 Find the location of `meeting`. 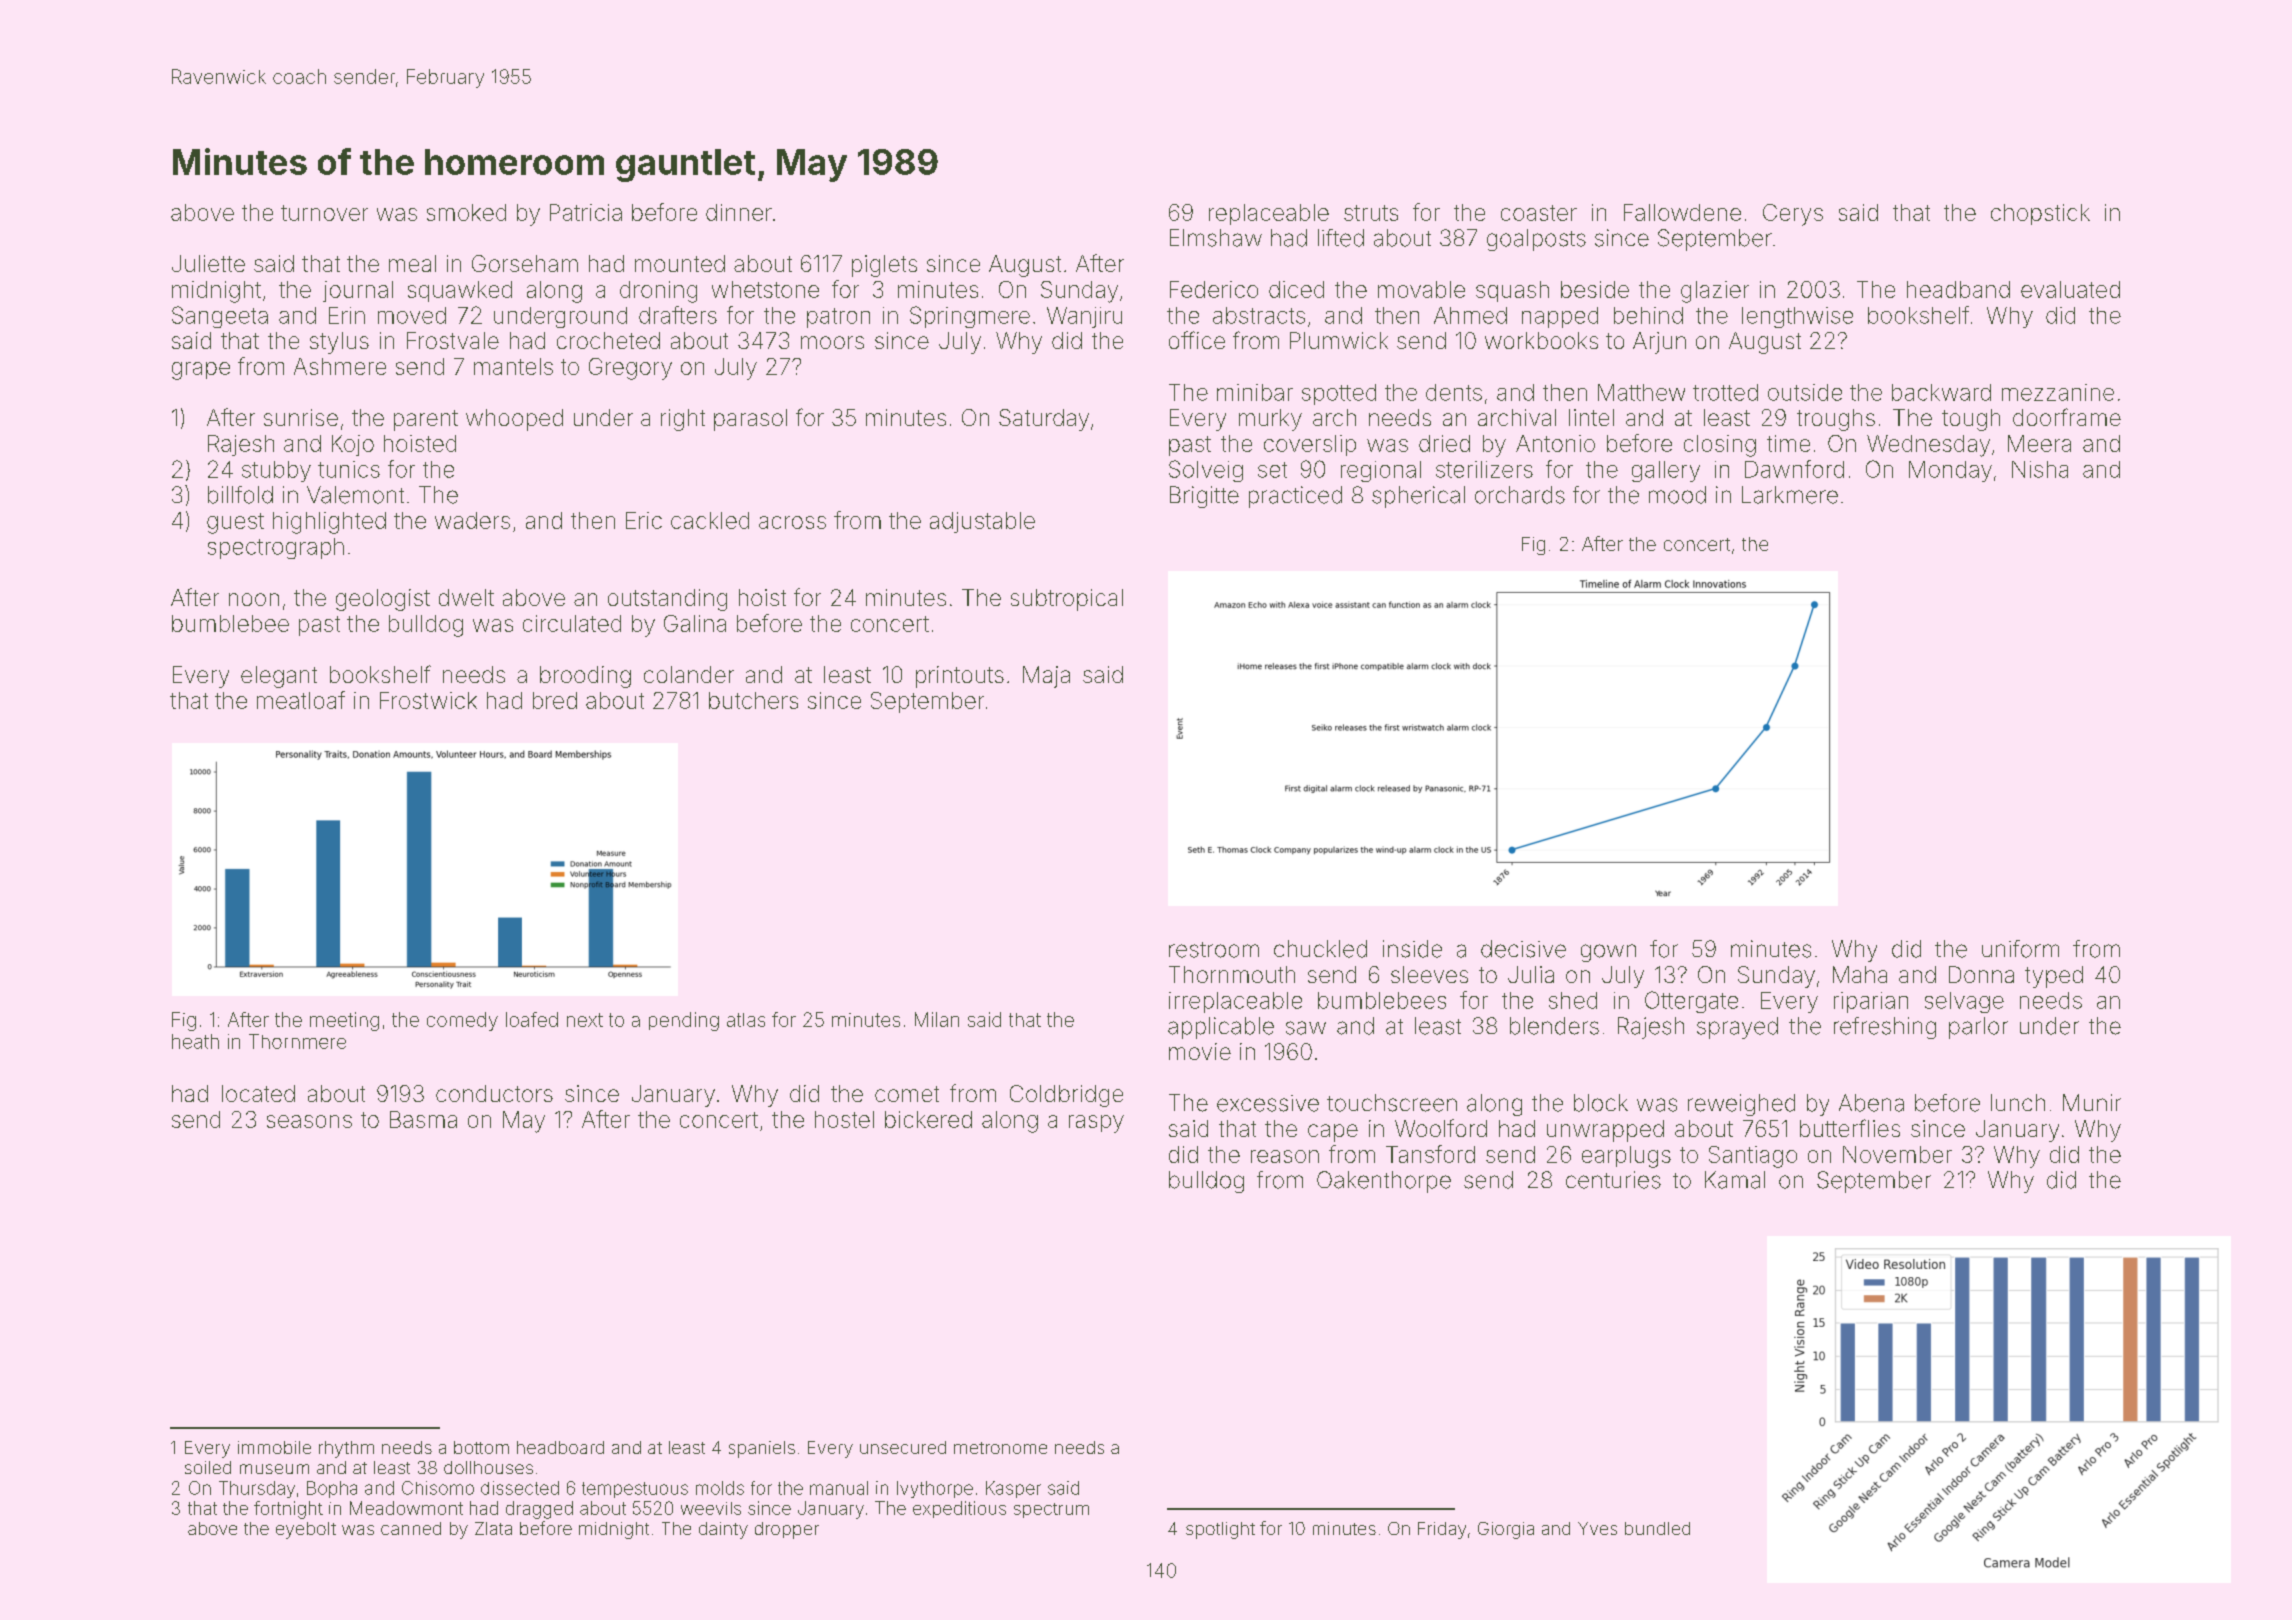

meeting is located at coordinates (344, 1021).
